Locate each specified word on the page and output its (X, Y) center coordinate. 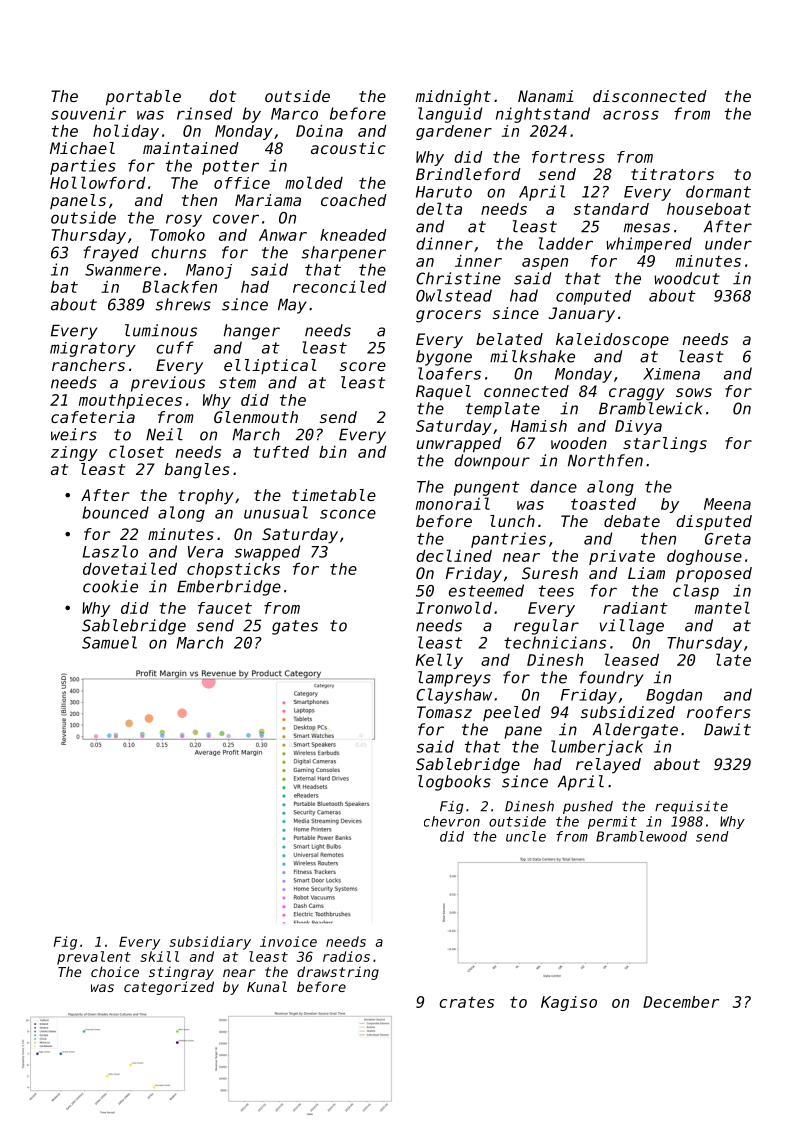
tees (556, 591)
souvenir (88, 113)
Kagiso (569, 1003)
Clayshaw (454, 696)
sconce (348, 514)
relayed (608, 766)
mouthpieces (130, 401)
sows (694, 392)
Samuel (109, 642)
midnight (453, 98)
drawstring (338, 973)
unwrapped (459, 445)
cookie (110, 586)
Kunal (267, 986)
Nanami (546, 96)
